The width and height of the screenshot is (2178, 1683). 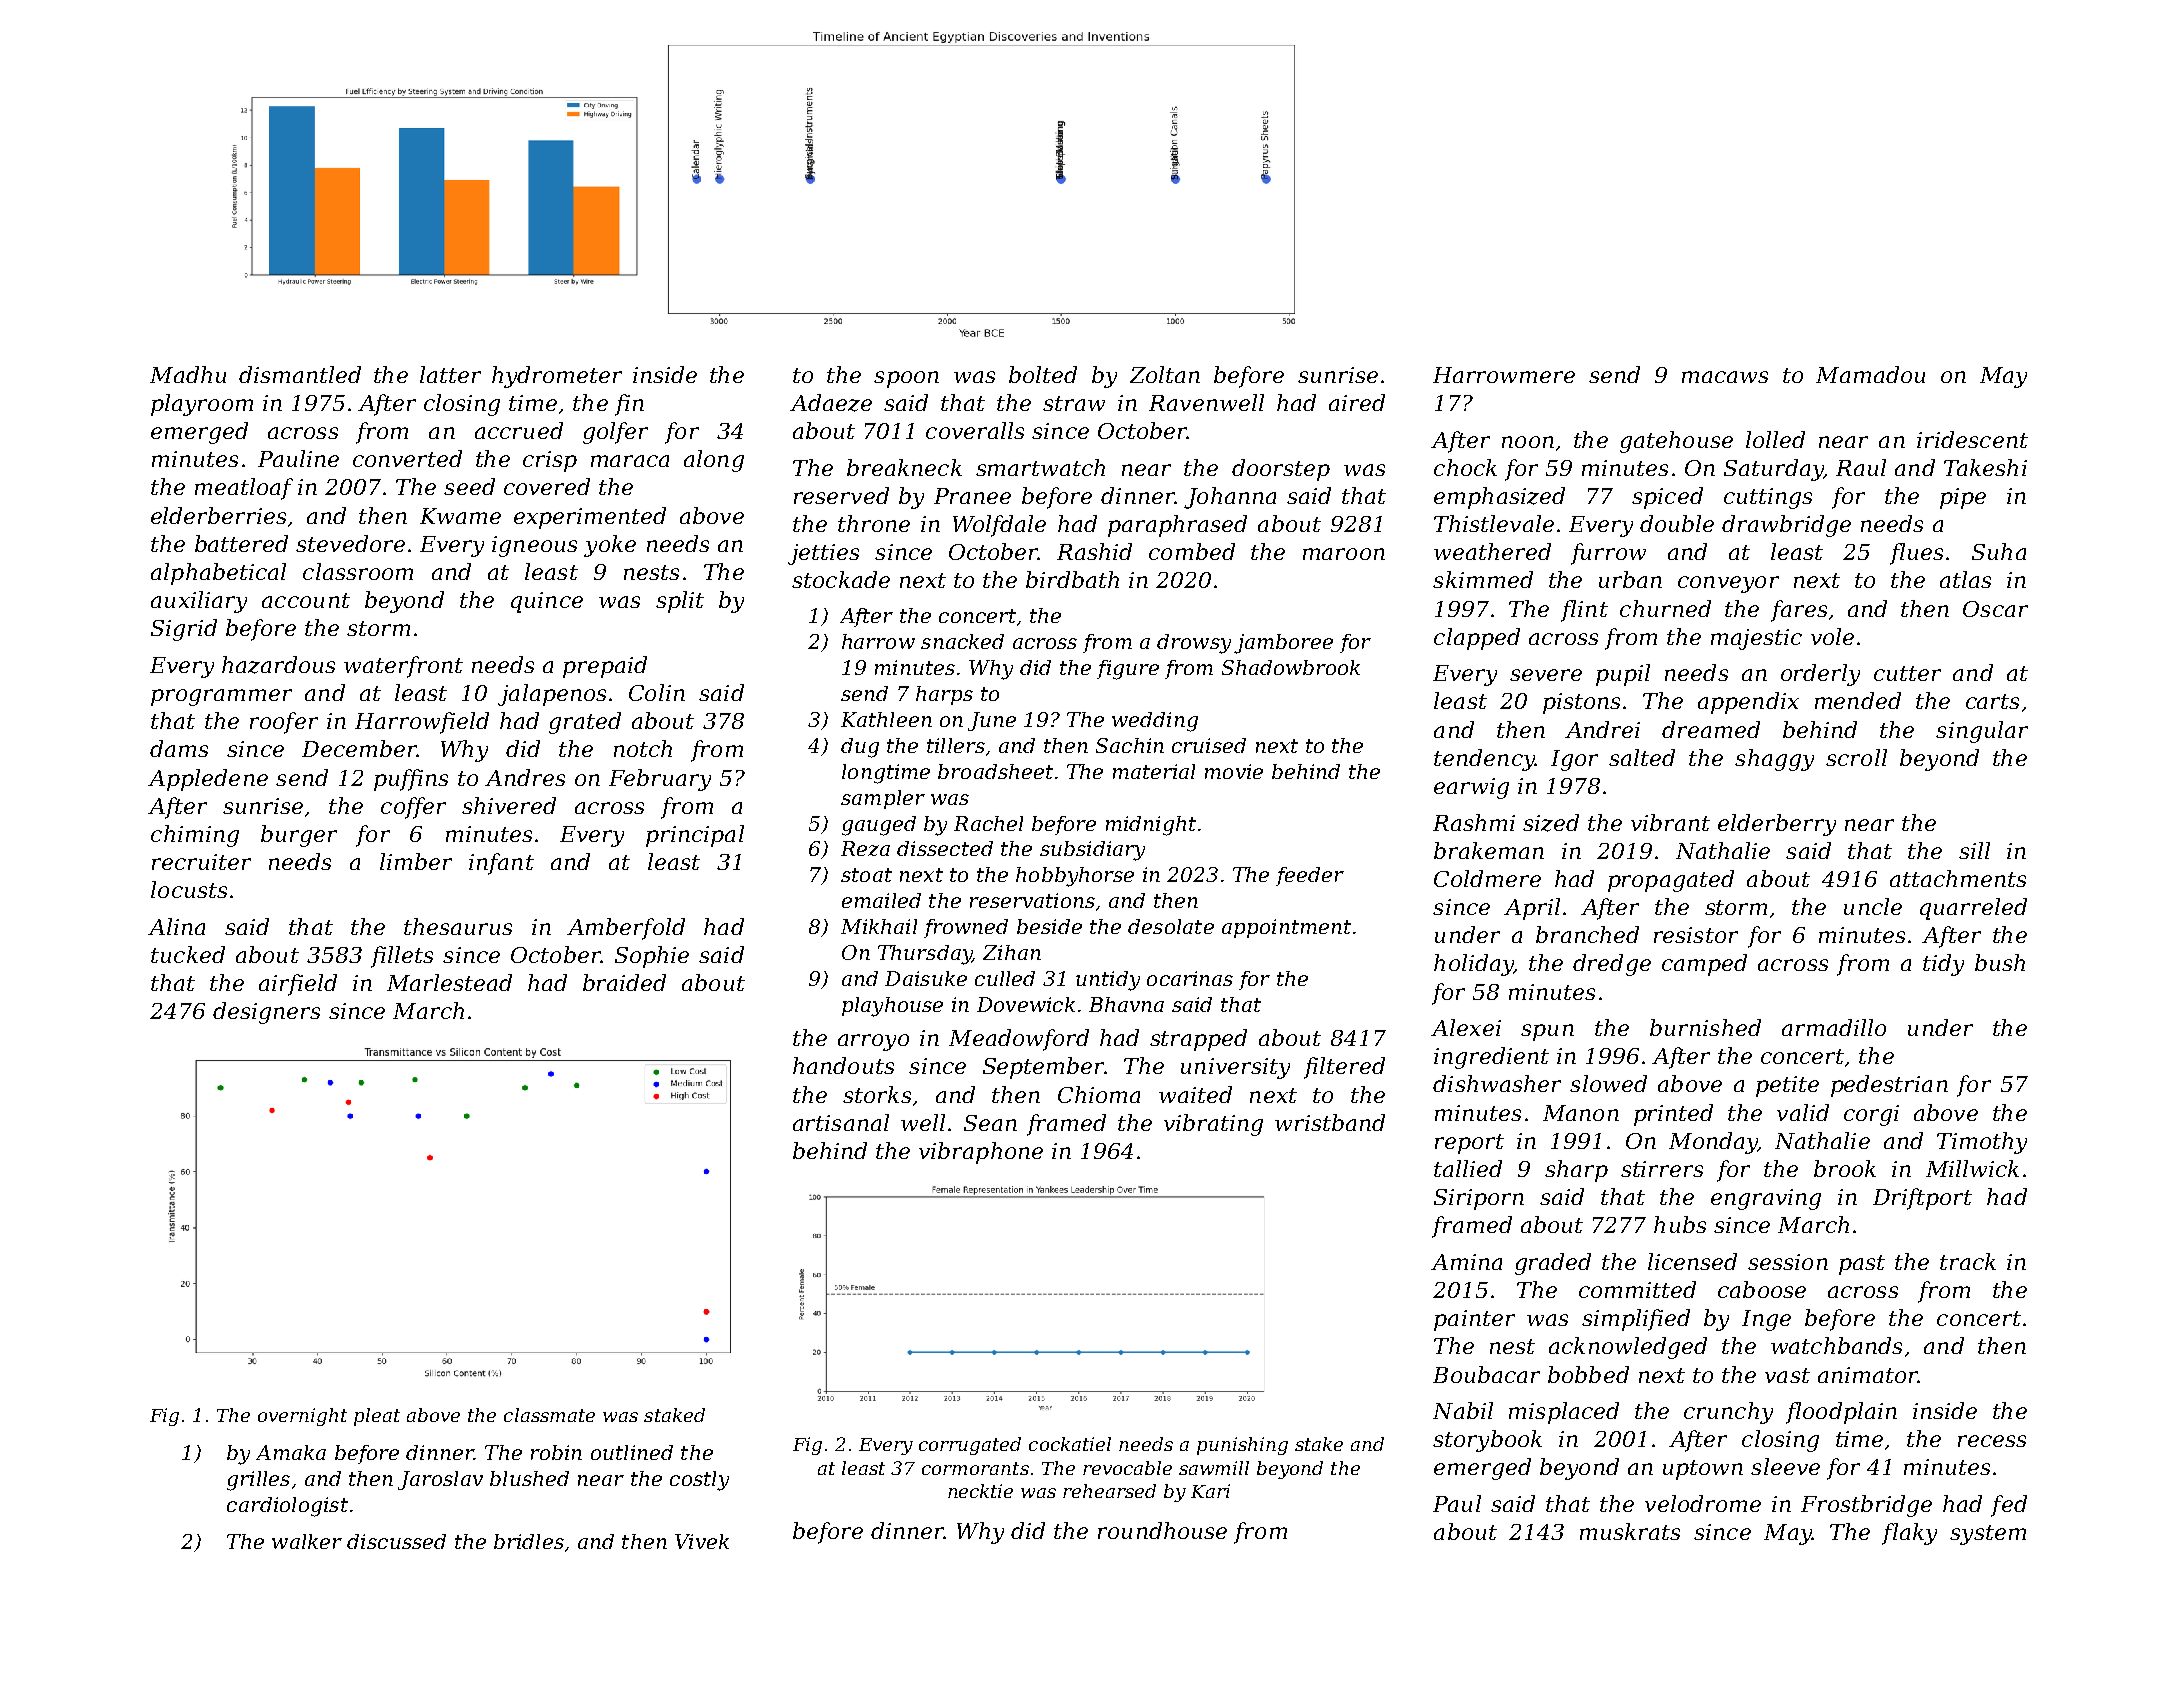 What do you see at coordinates (529, 1541) in the screenshot?
I see `bridles` at bounding box center [529, 1541].
